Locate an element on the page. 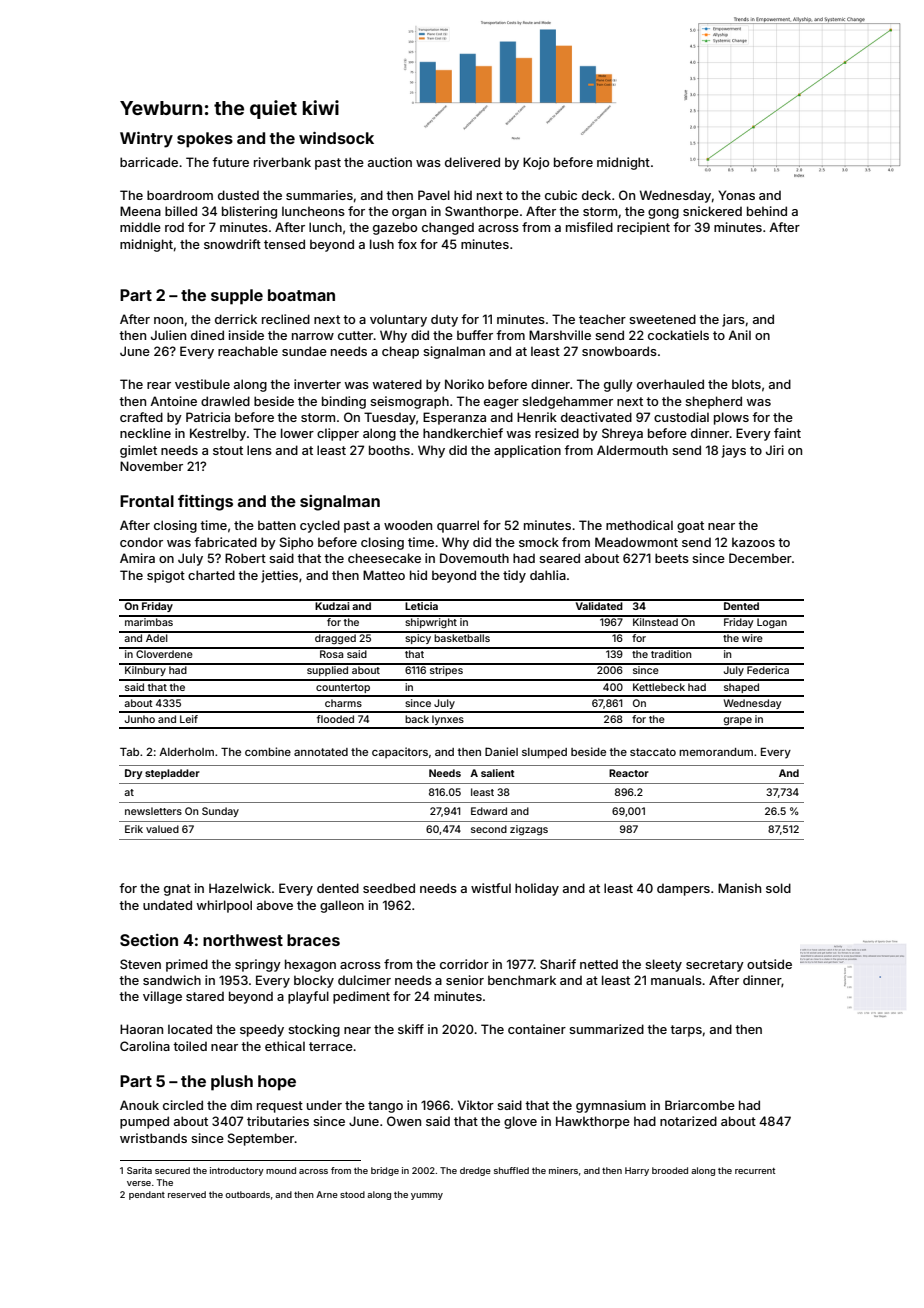  Kojo is located at coordinates (536, 163).
